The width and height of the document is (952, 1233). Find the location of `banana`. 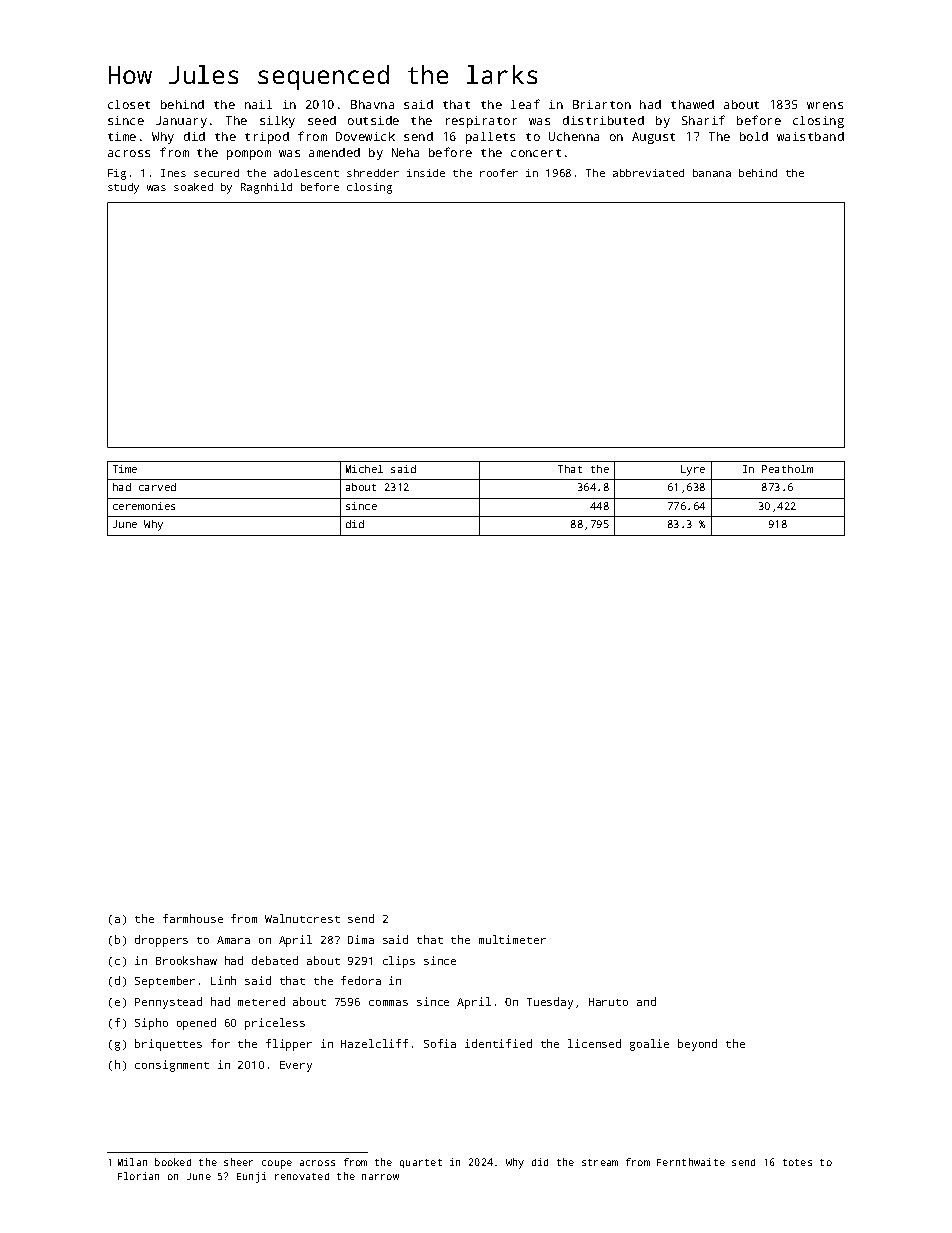

banana is located at coordinates (712, 173).
